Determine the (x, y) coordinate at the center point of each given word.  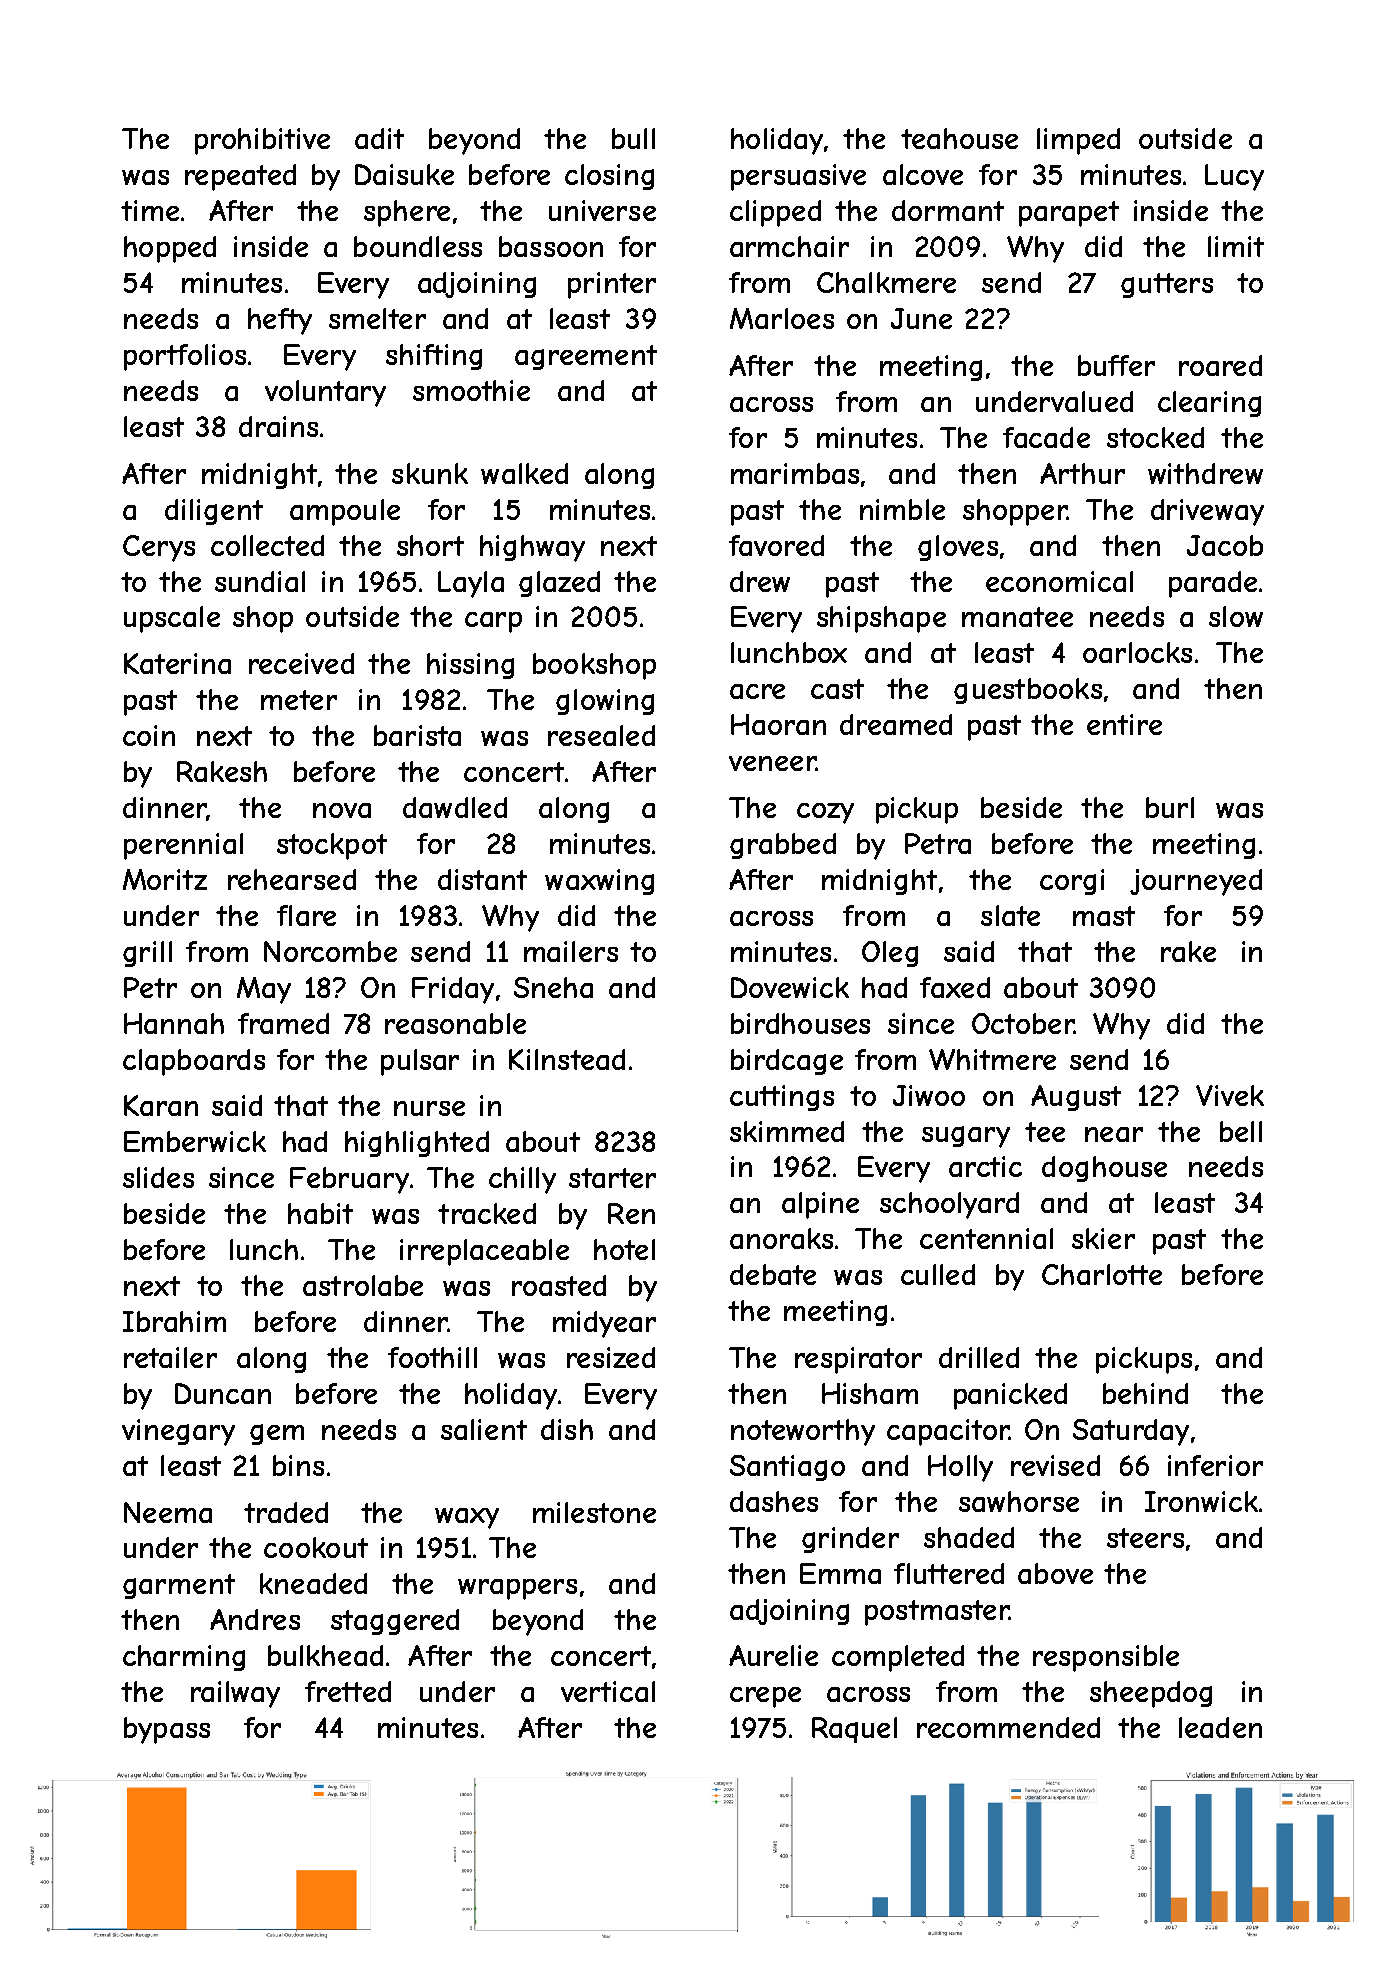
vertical (608, 1691)
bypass (167, 1730)
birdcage (787, 1062)
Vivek (1230, 1095)
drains (278, 426)
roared (1220, 365)
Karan (161, 1105)
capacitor (948, 1432)
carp (493, 622)
